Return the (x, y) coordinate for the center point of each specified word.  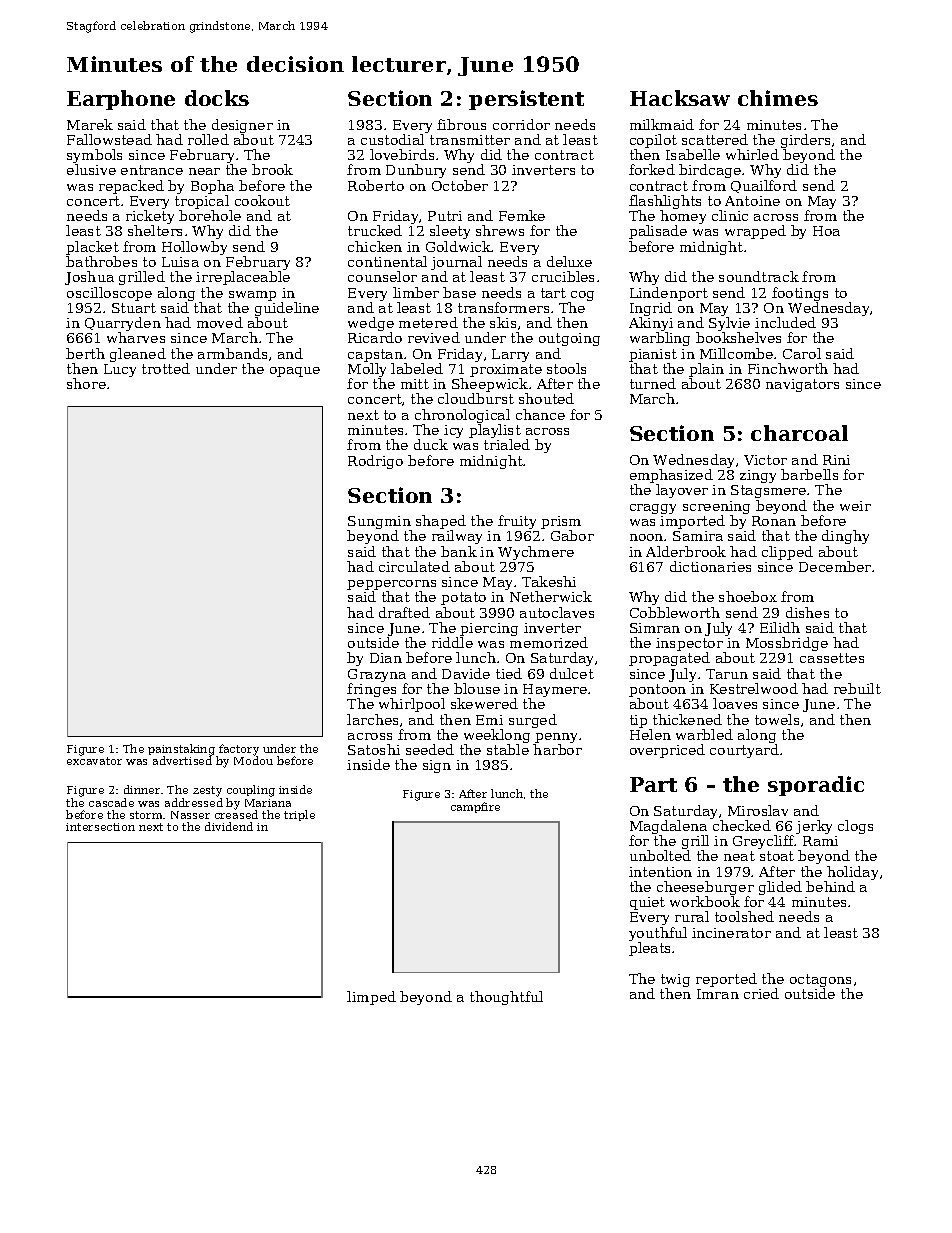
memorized (549, 642)
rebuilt (857, 688)
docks (217, 98)
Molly (367, 370)
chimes (778, 98)
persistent (526, 100)
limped (371, 998)
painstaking (181, 750)
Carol (802, 353)
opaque (295, 372)
